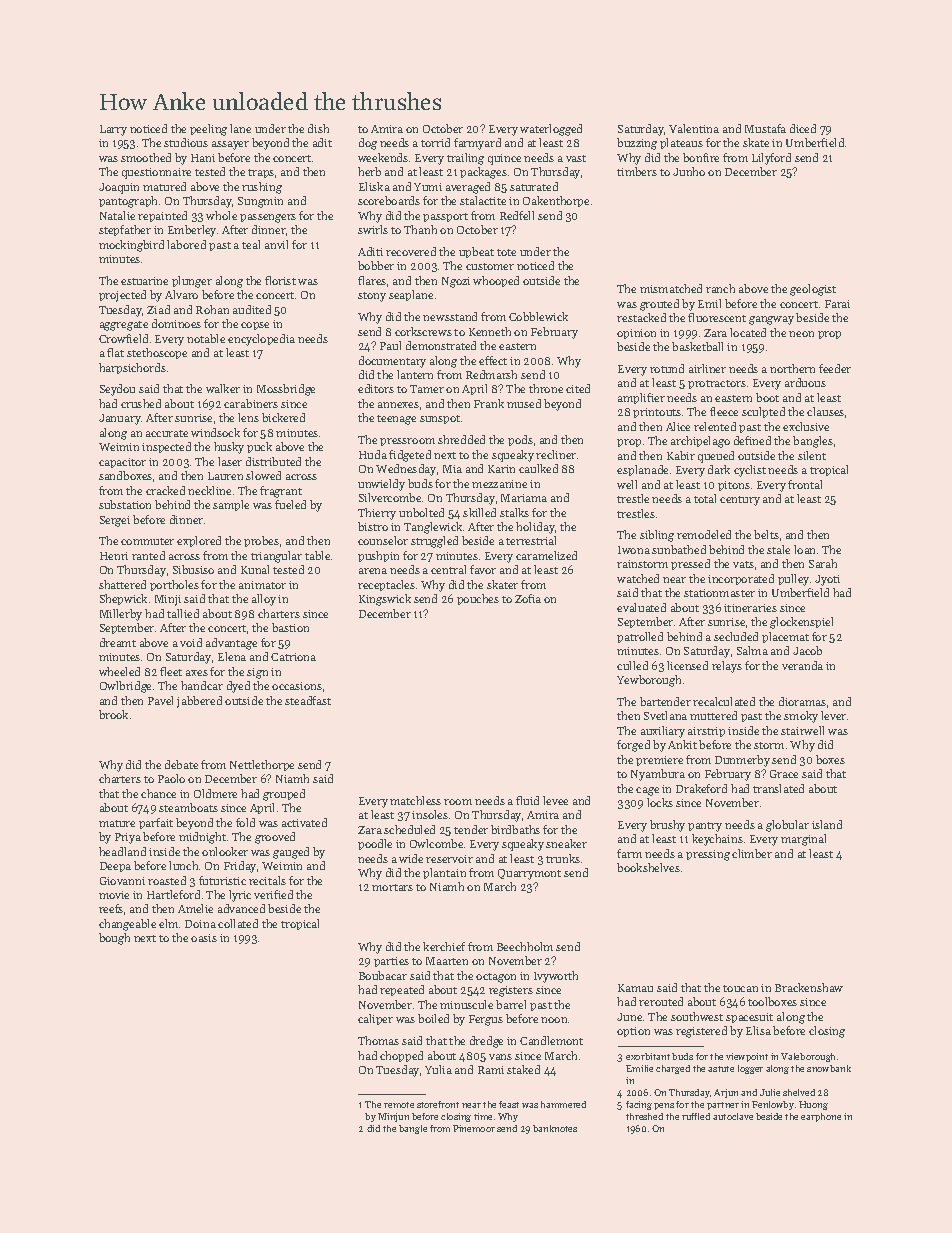 This screenshot has width=952, height=1233. Describe the element at coordinates (440, 419) in the screenshot. I see `sunspot` at that location.
